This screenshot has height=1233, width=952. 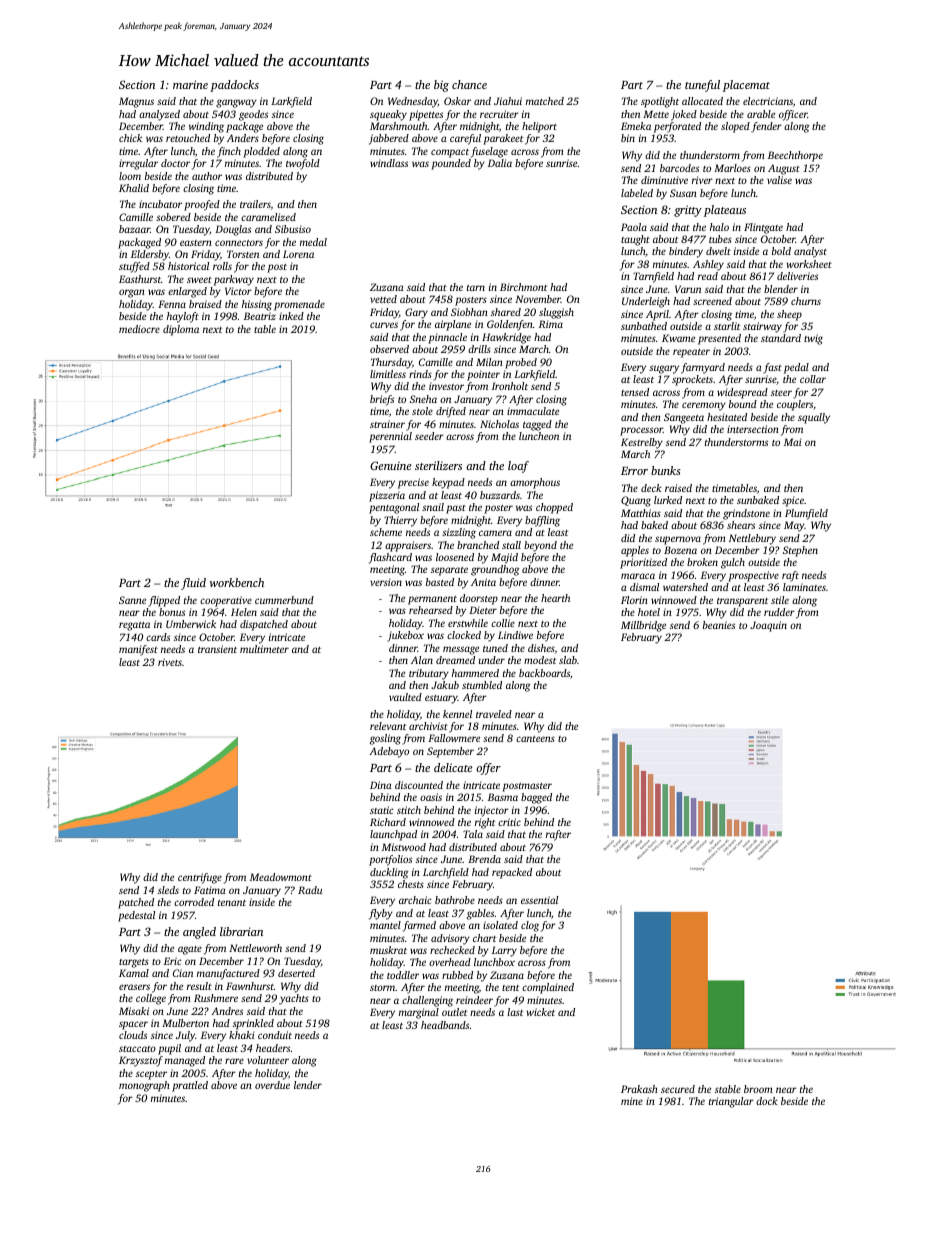 What do you see at coordinates (688, 211) in the screenshot?
I see `gritty` at bounding box center [688, 211].
